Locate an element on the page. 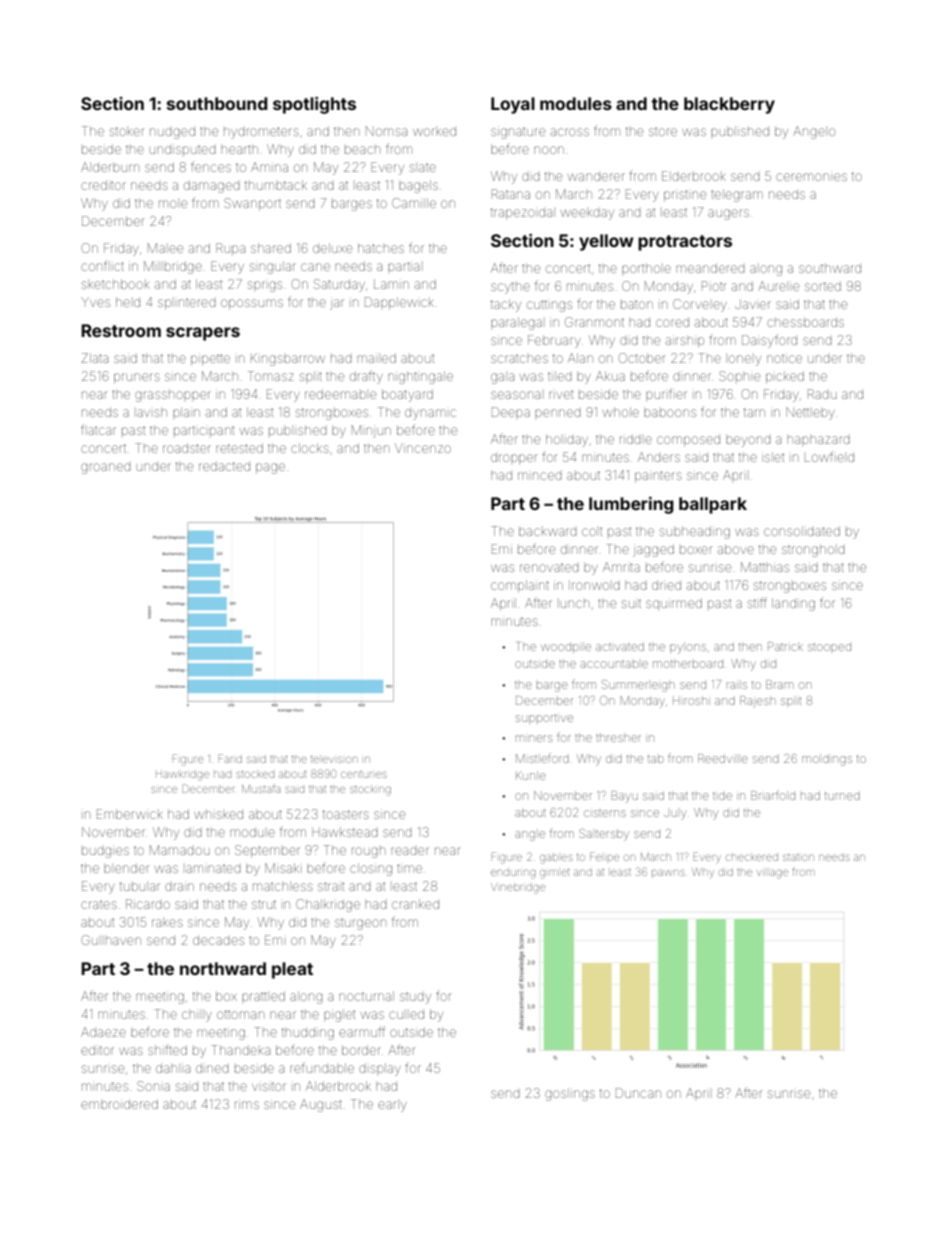 This page has height=1233, width=952. Rupa is located at coordinates (230, 249).
